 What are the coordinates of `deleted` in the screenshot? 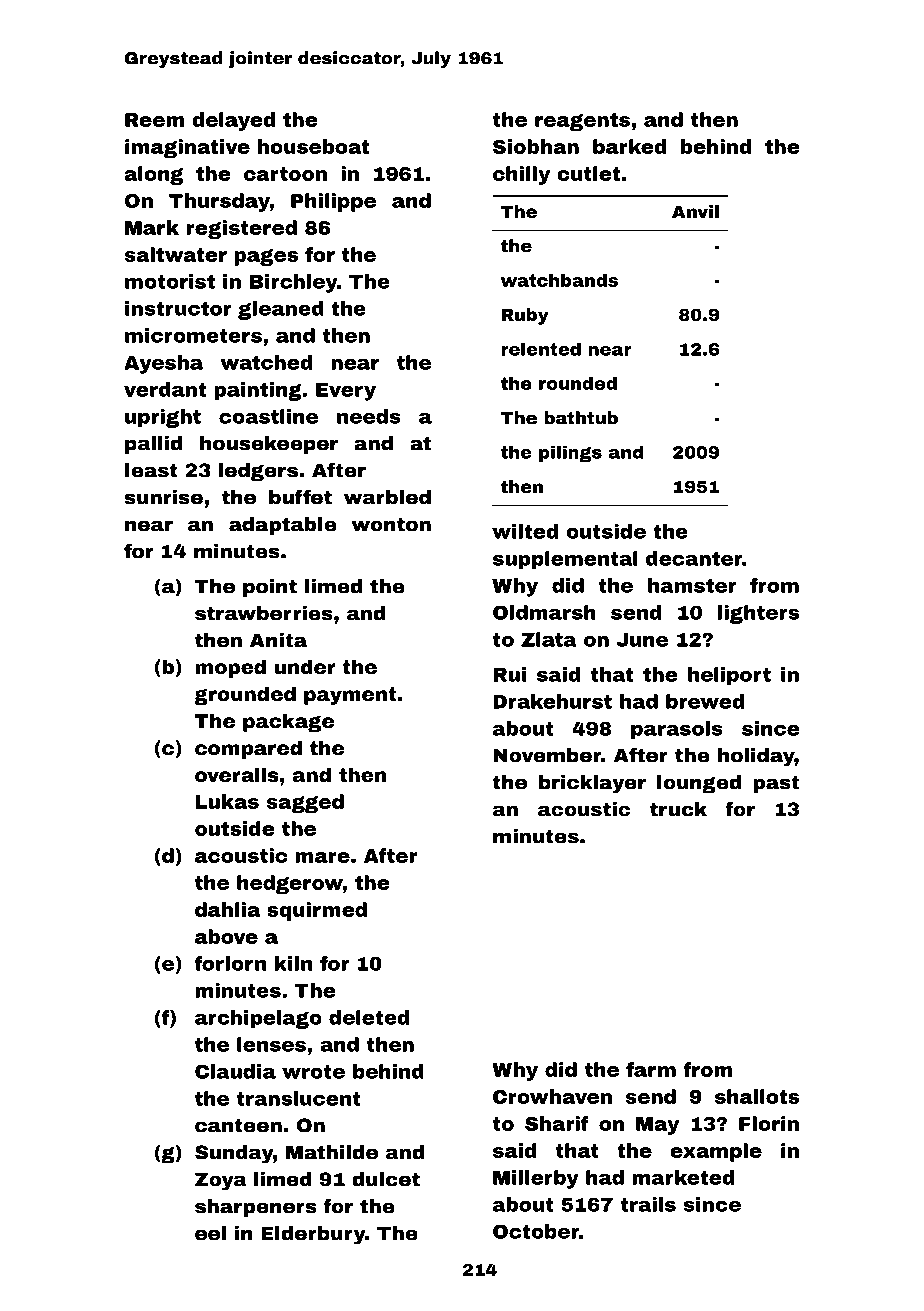 It's located at (369, 1017).
